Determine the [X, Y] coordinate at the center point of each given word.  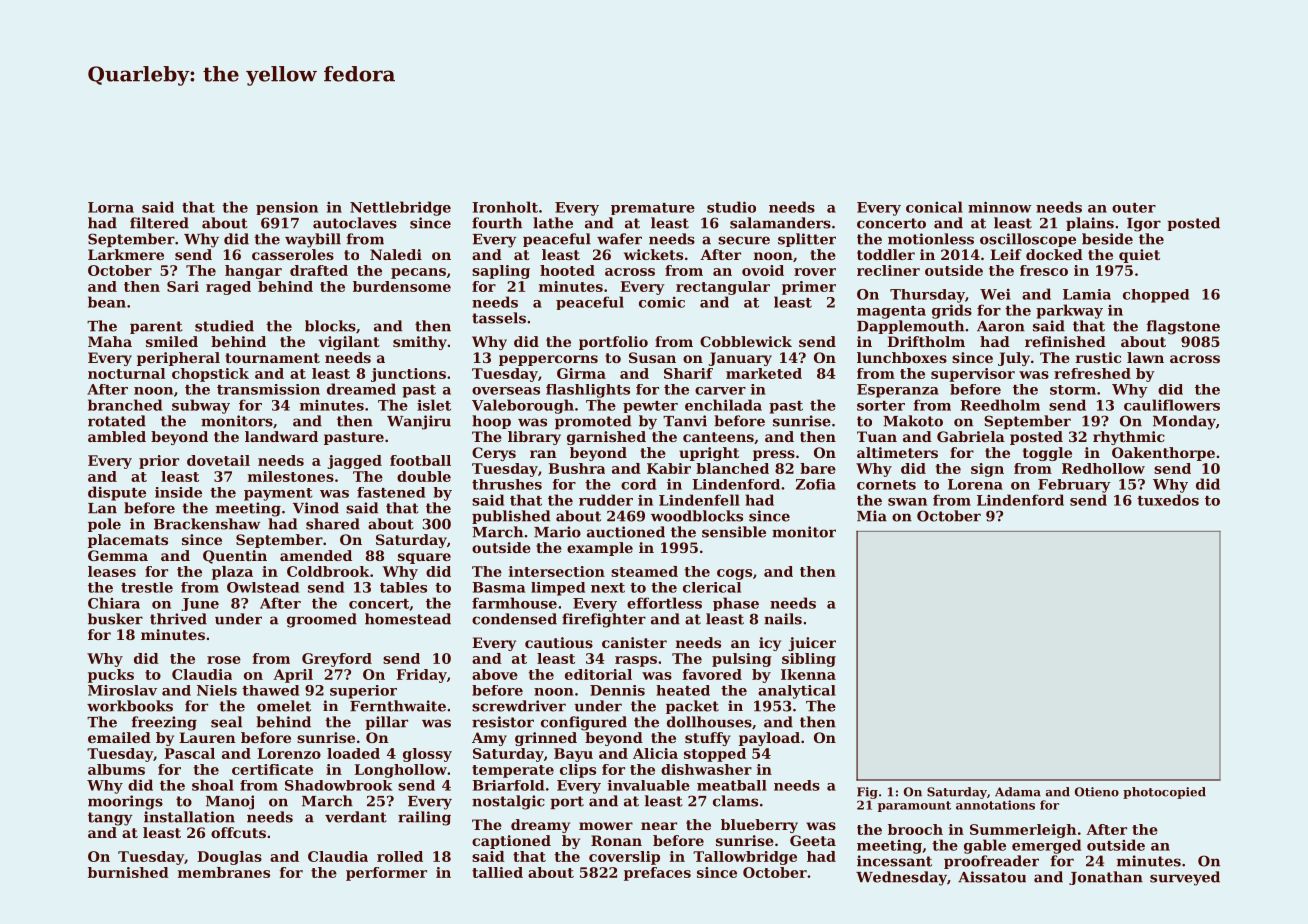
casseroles [293, 254]
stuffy [708, 739]
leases [112, 571]
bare [818, 468]
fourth [497, 223]
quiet [1139, 256]
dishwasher [706, 769]
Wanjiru [419, 422]
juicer [812, 644]
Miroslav [122, 690]
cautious [559, 642]
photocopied [1164, 793]
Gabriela [971, 436]
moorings [125, 802]
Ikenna [808, 674]
